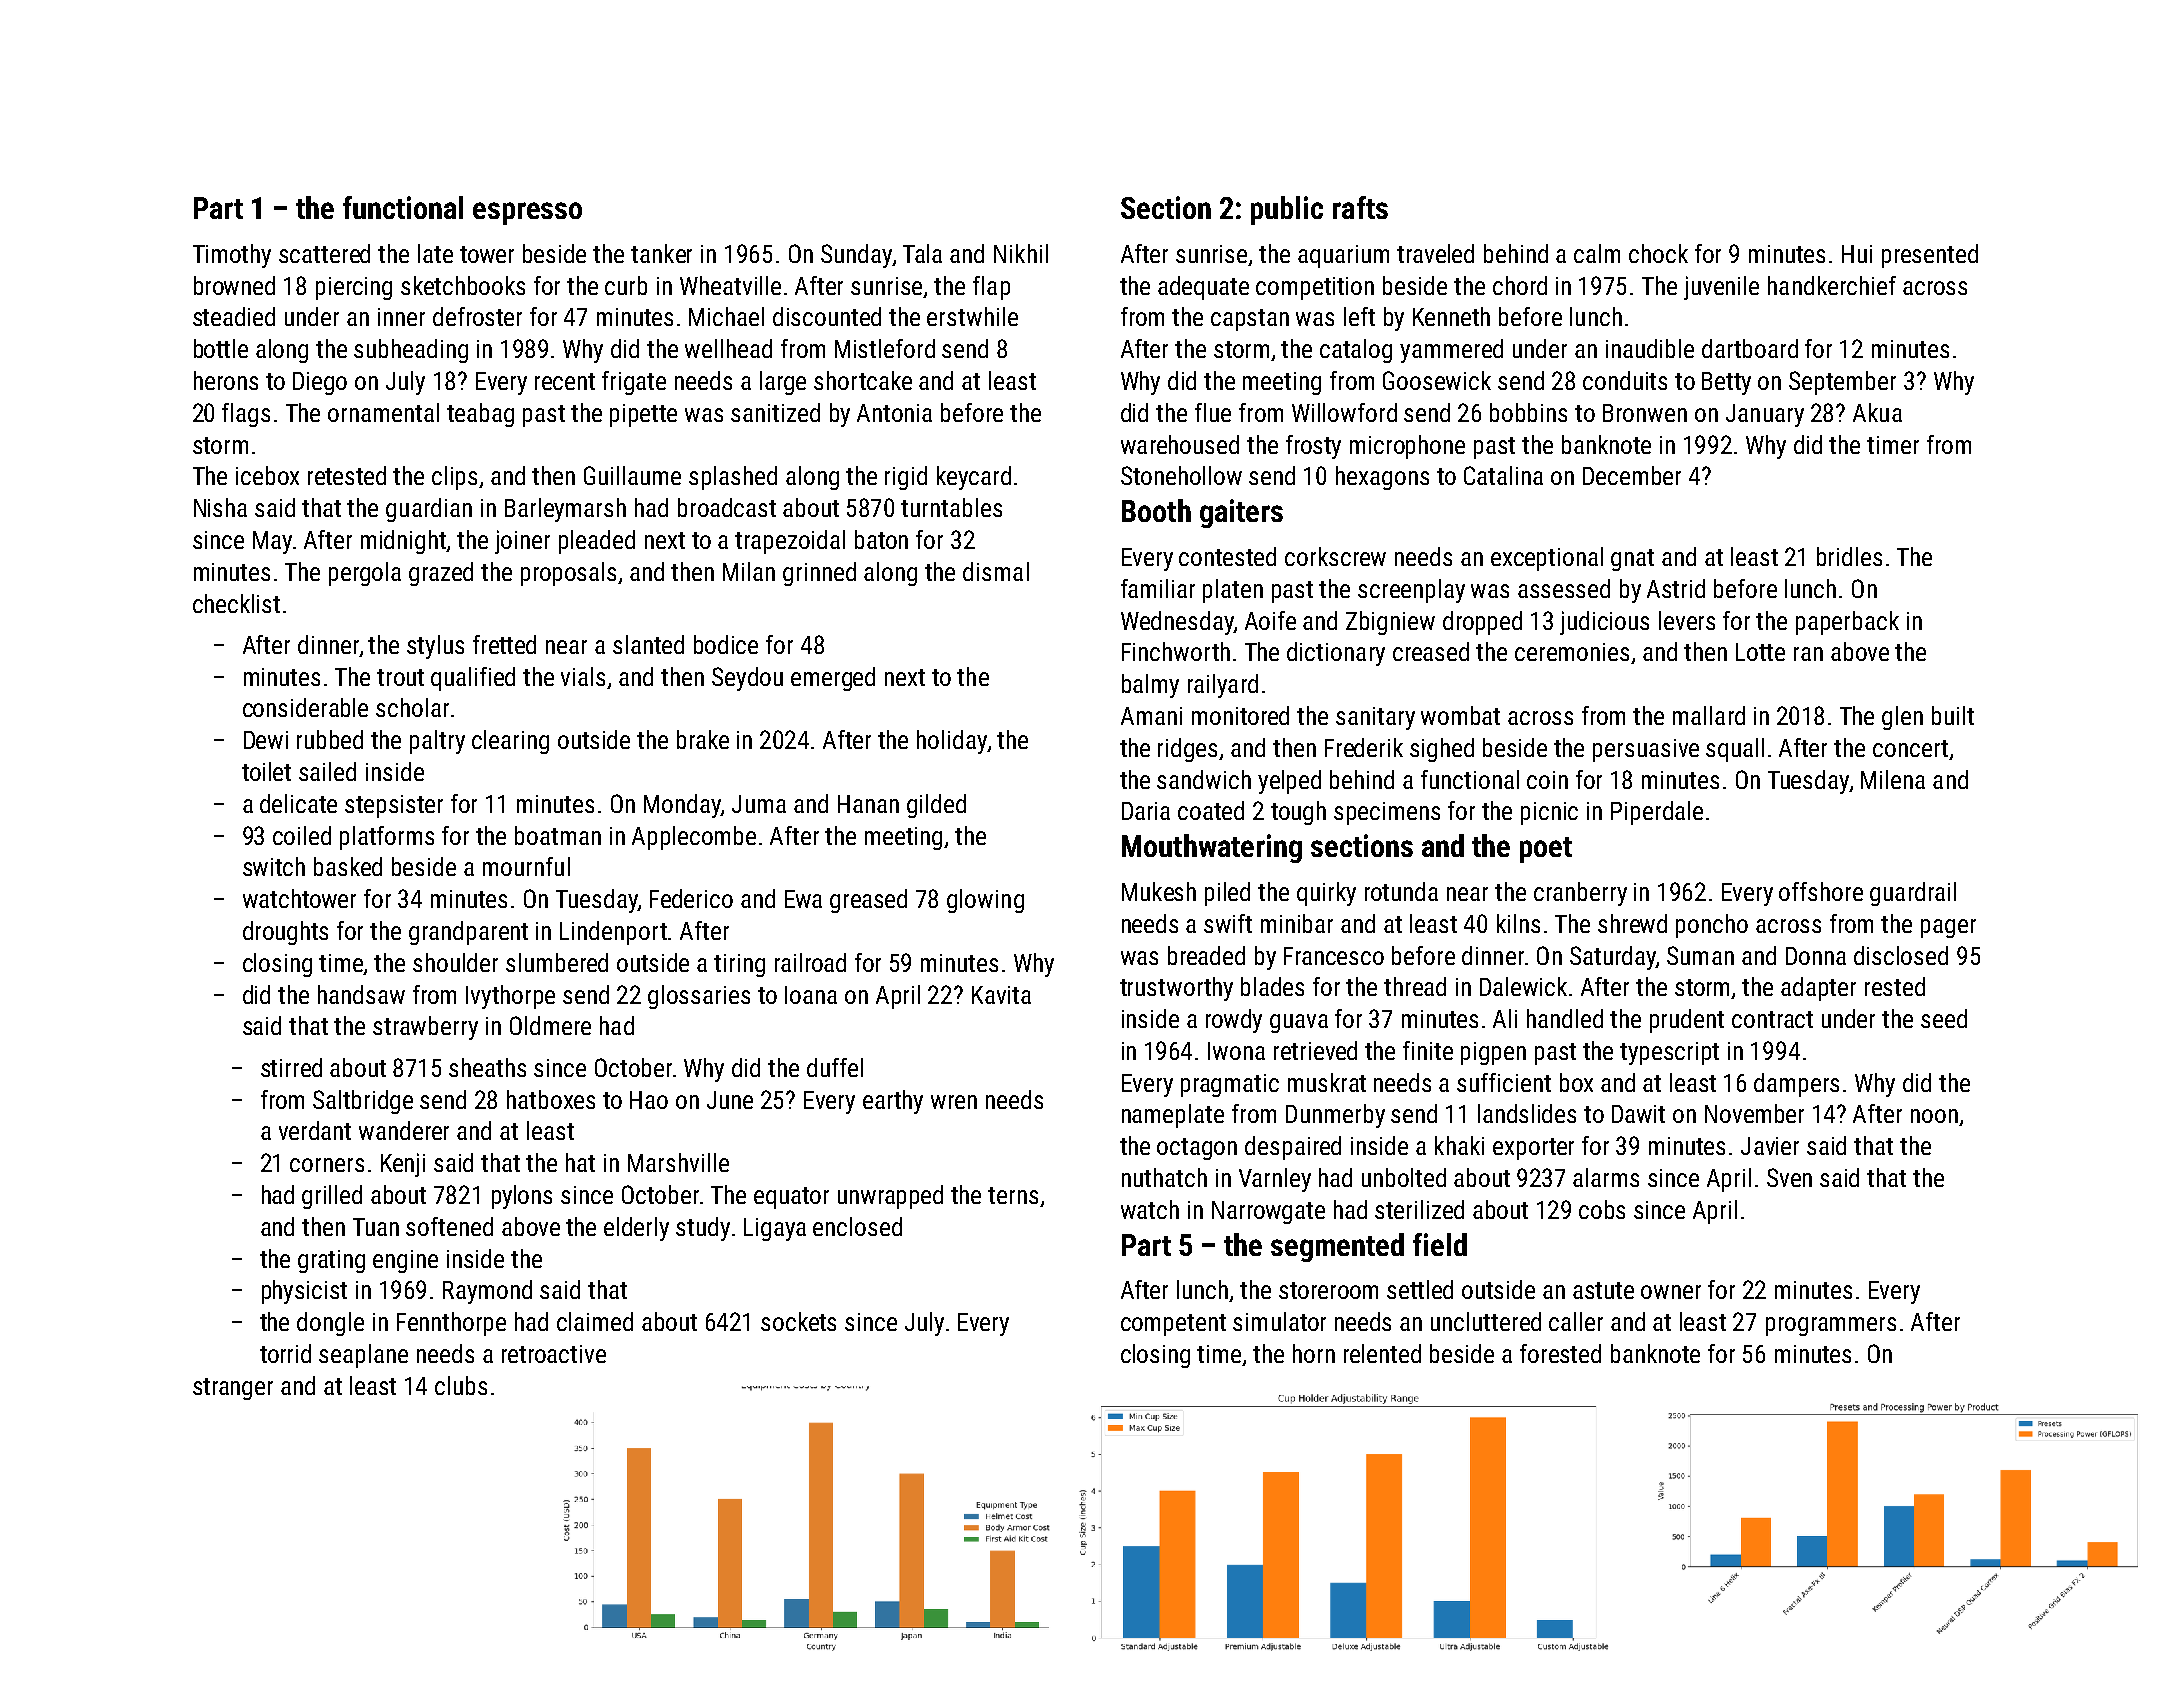 The height and width of the screenshot is (1683, 2178). I want to click on breaded, so click(1206, 955).
